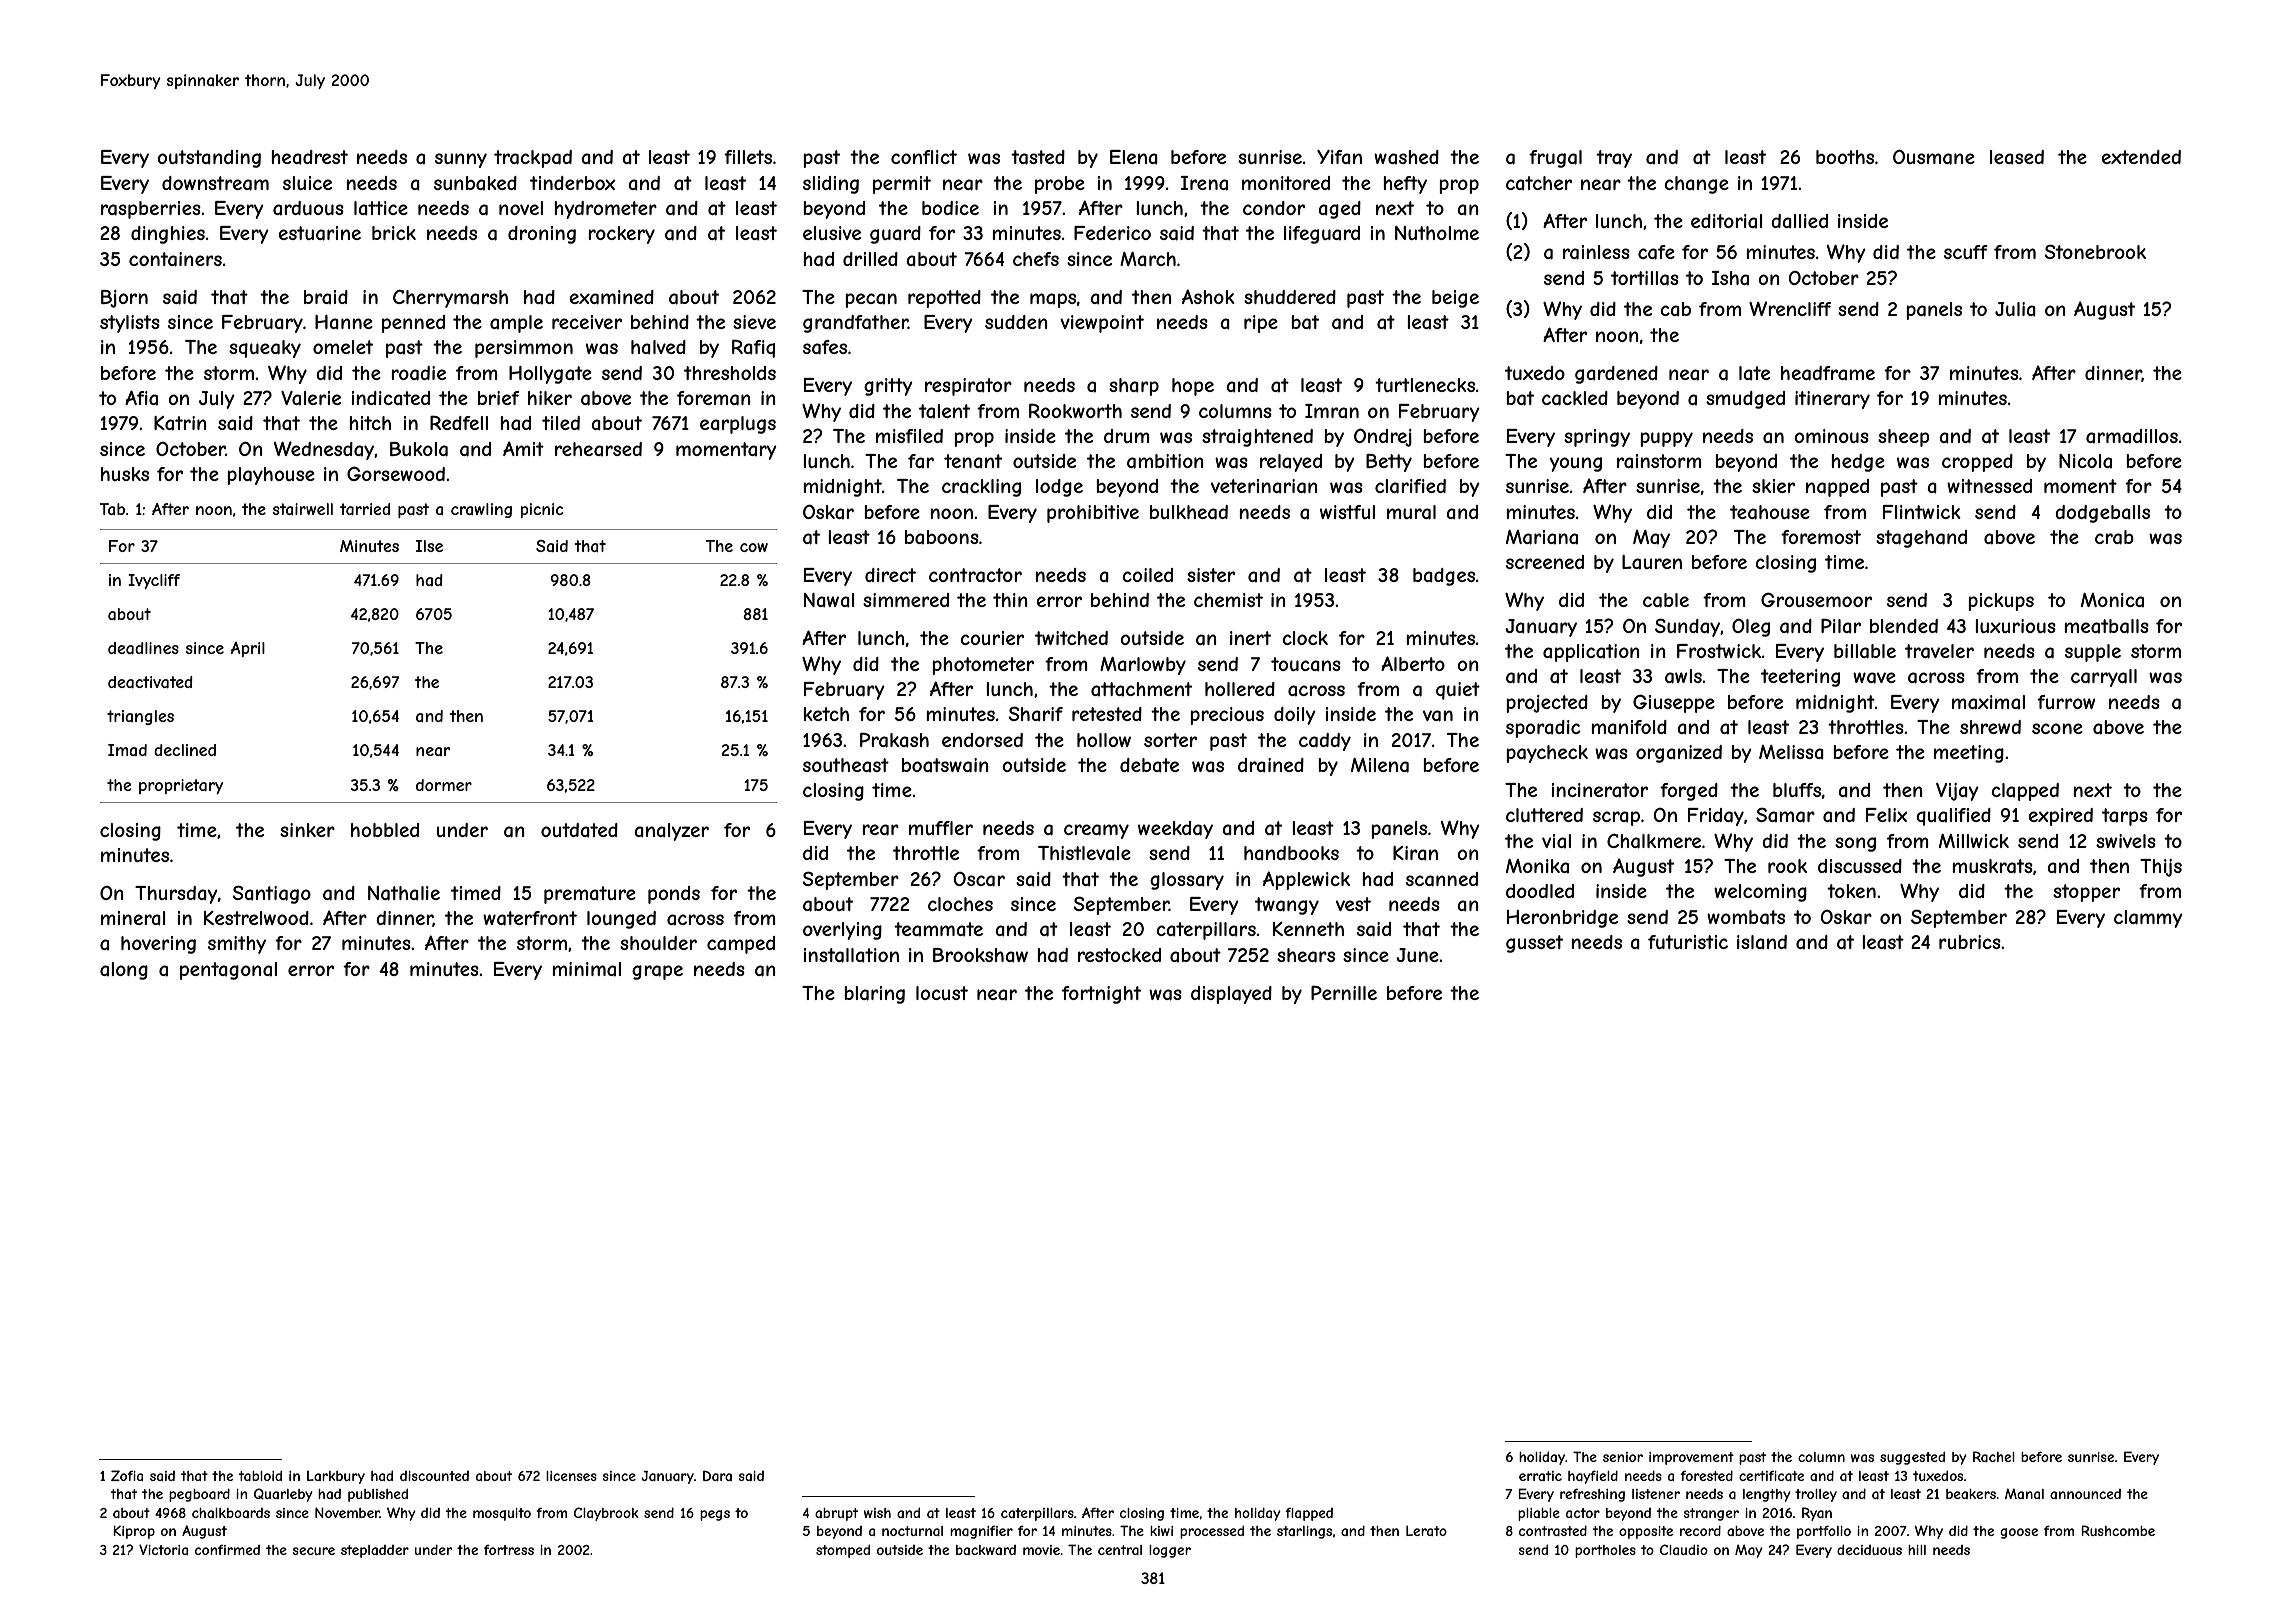 Image resolution: width=2282 pixels, height=1614 pixels. What do you see at coordinates (1762, 942) in the screenshot?
I see `island` at bounding box center [1762, 942].
